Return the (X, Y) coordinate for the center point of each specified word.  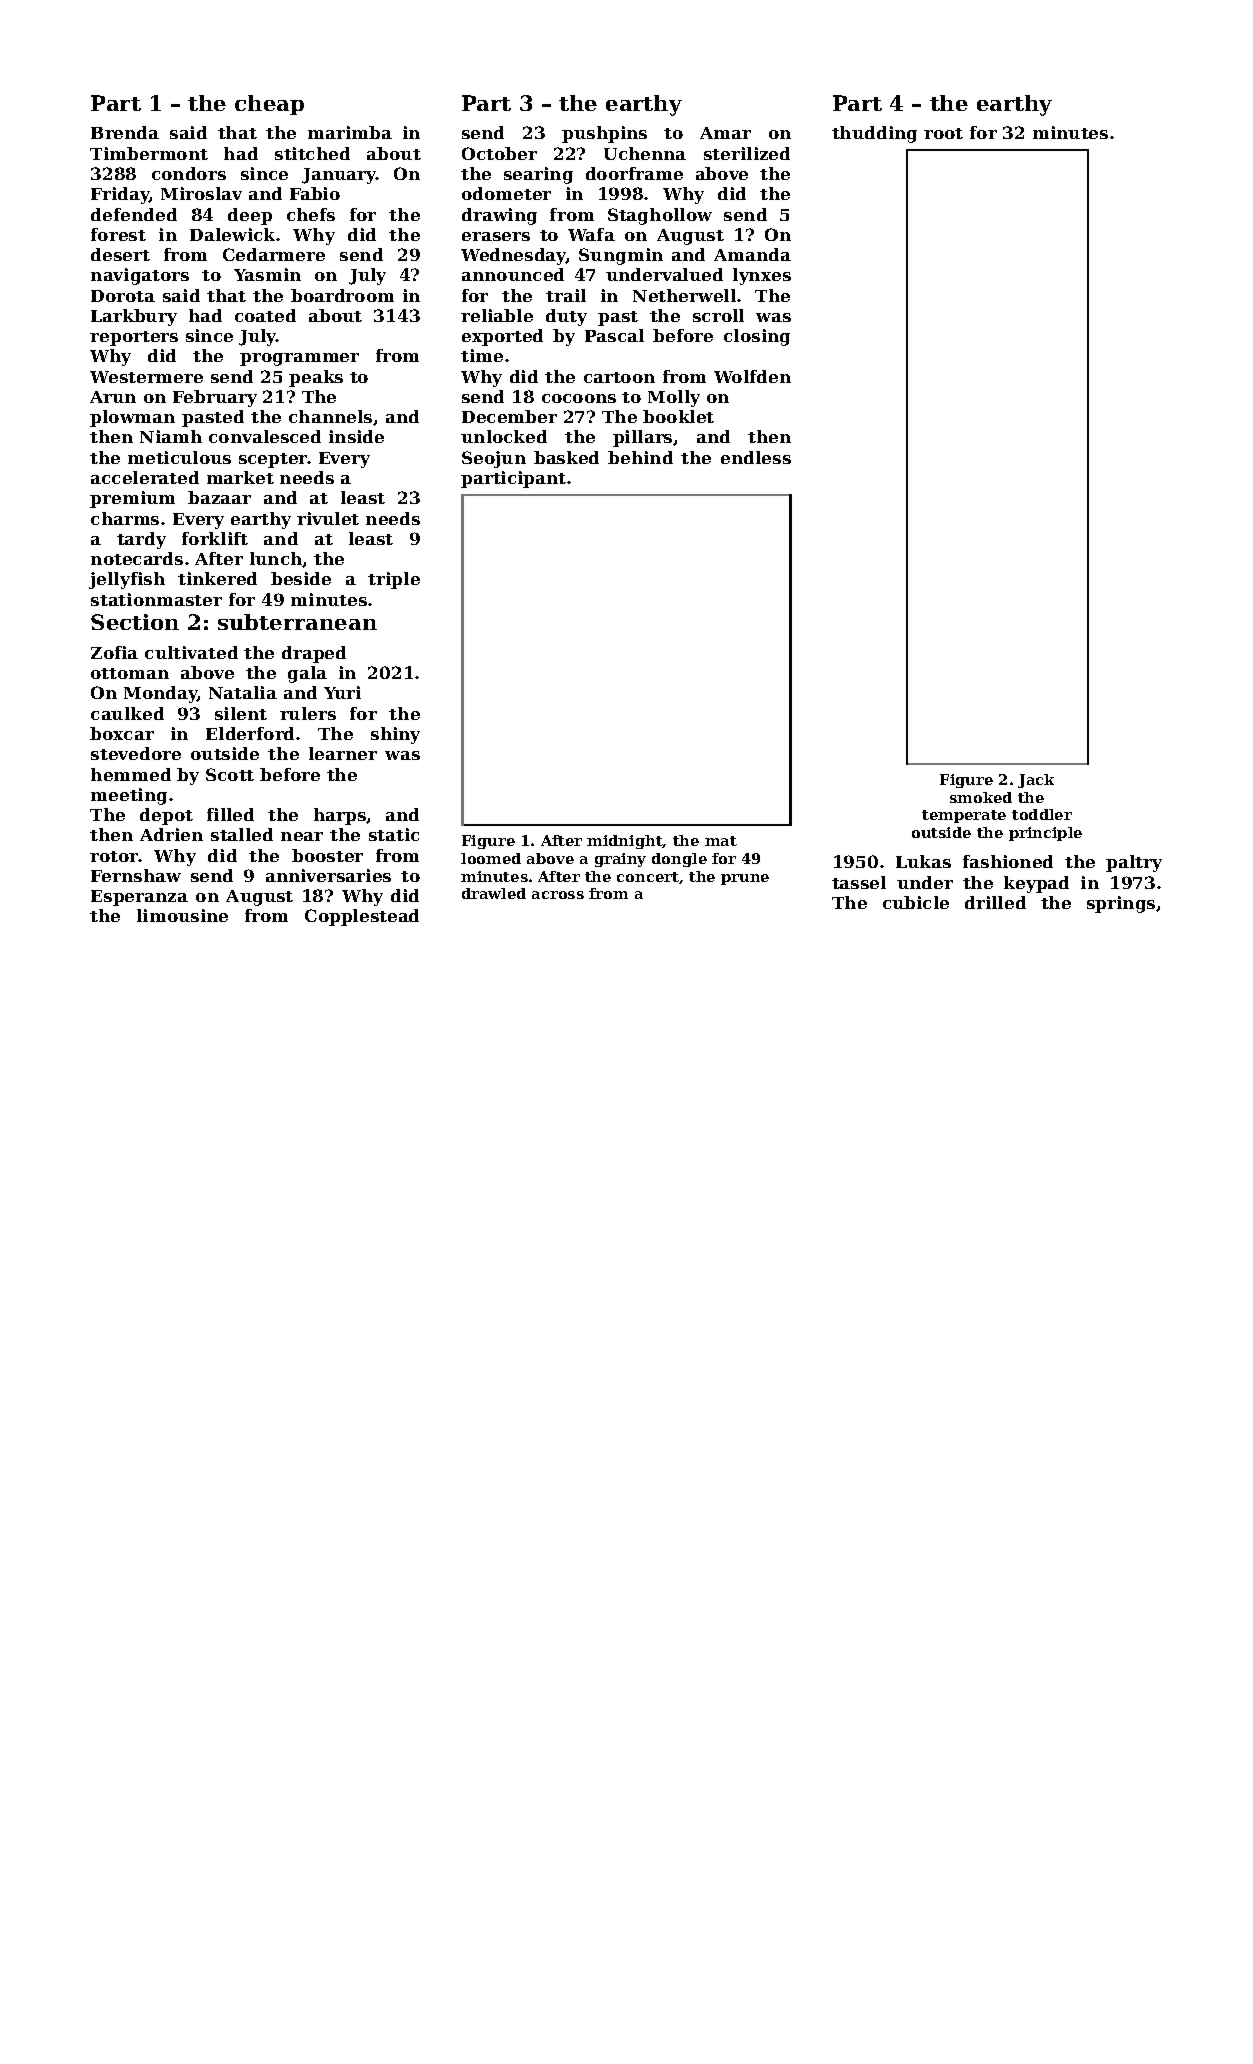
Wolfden (752, 376)
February (215, 398)
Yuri (342, 692)
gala (307, 674)
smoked (981, 797)
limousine (182, 915)
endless (756, 457)
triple (394, 580)
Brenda (125, 132)
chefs (311, 214)
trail (566, 295)
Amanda (752, 254)
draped (314, 654)
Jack (1036, 781)
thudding (874, 134)
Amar (725, 133)
